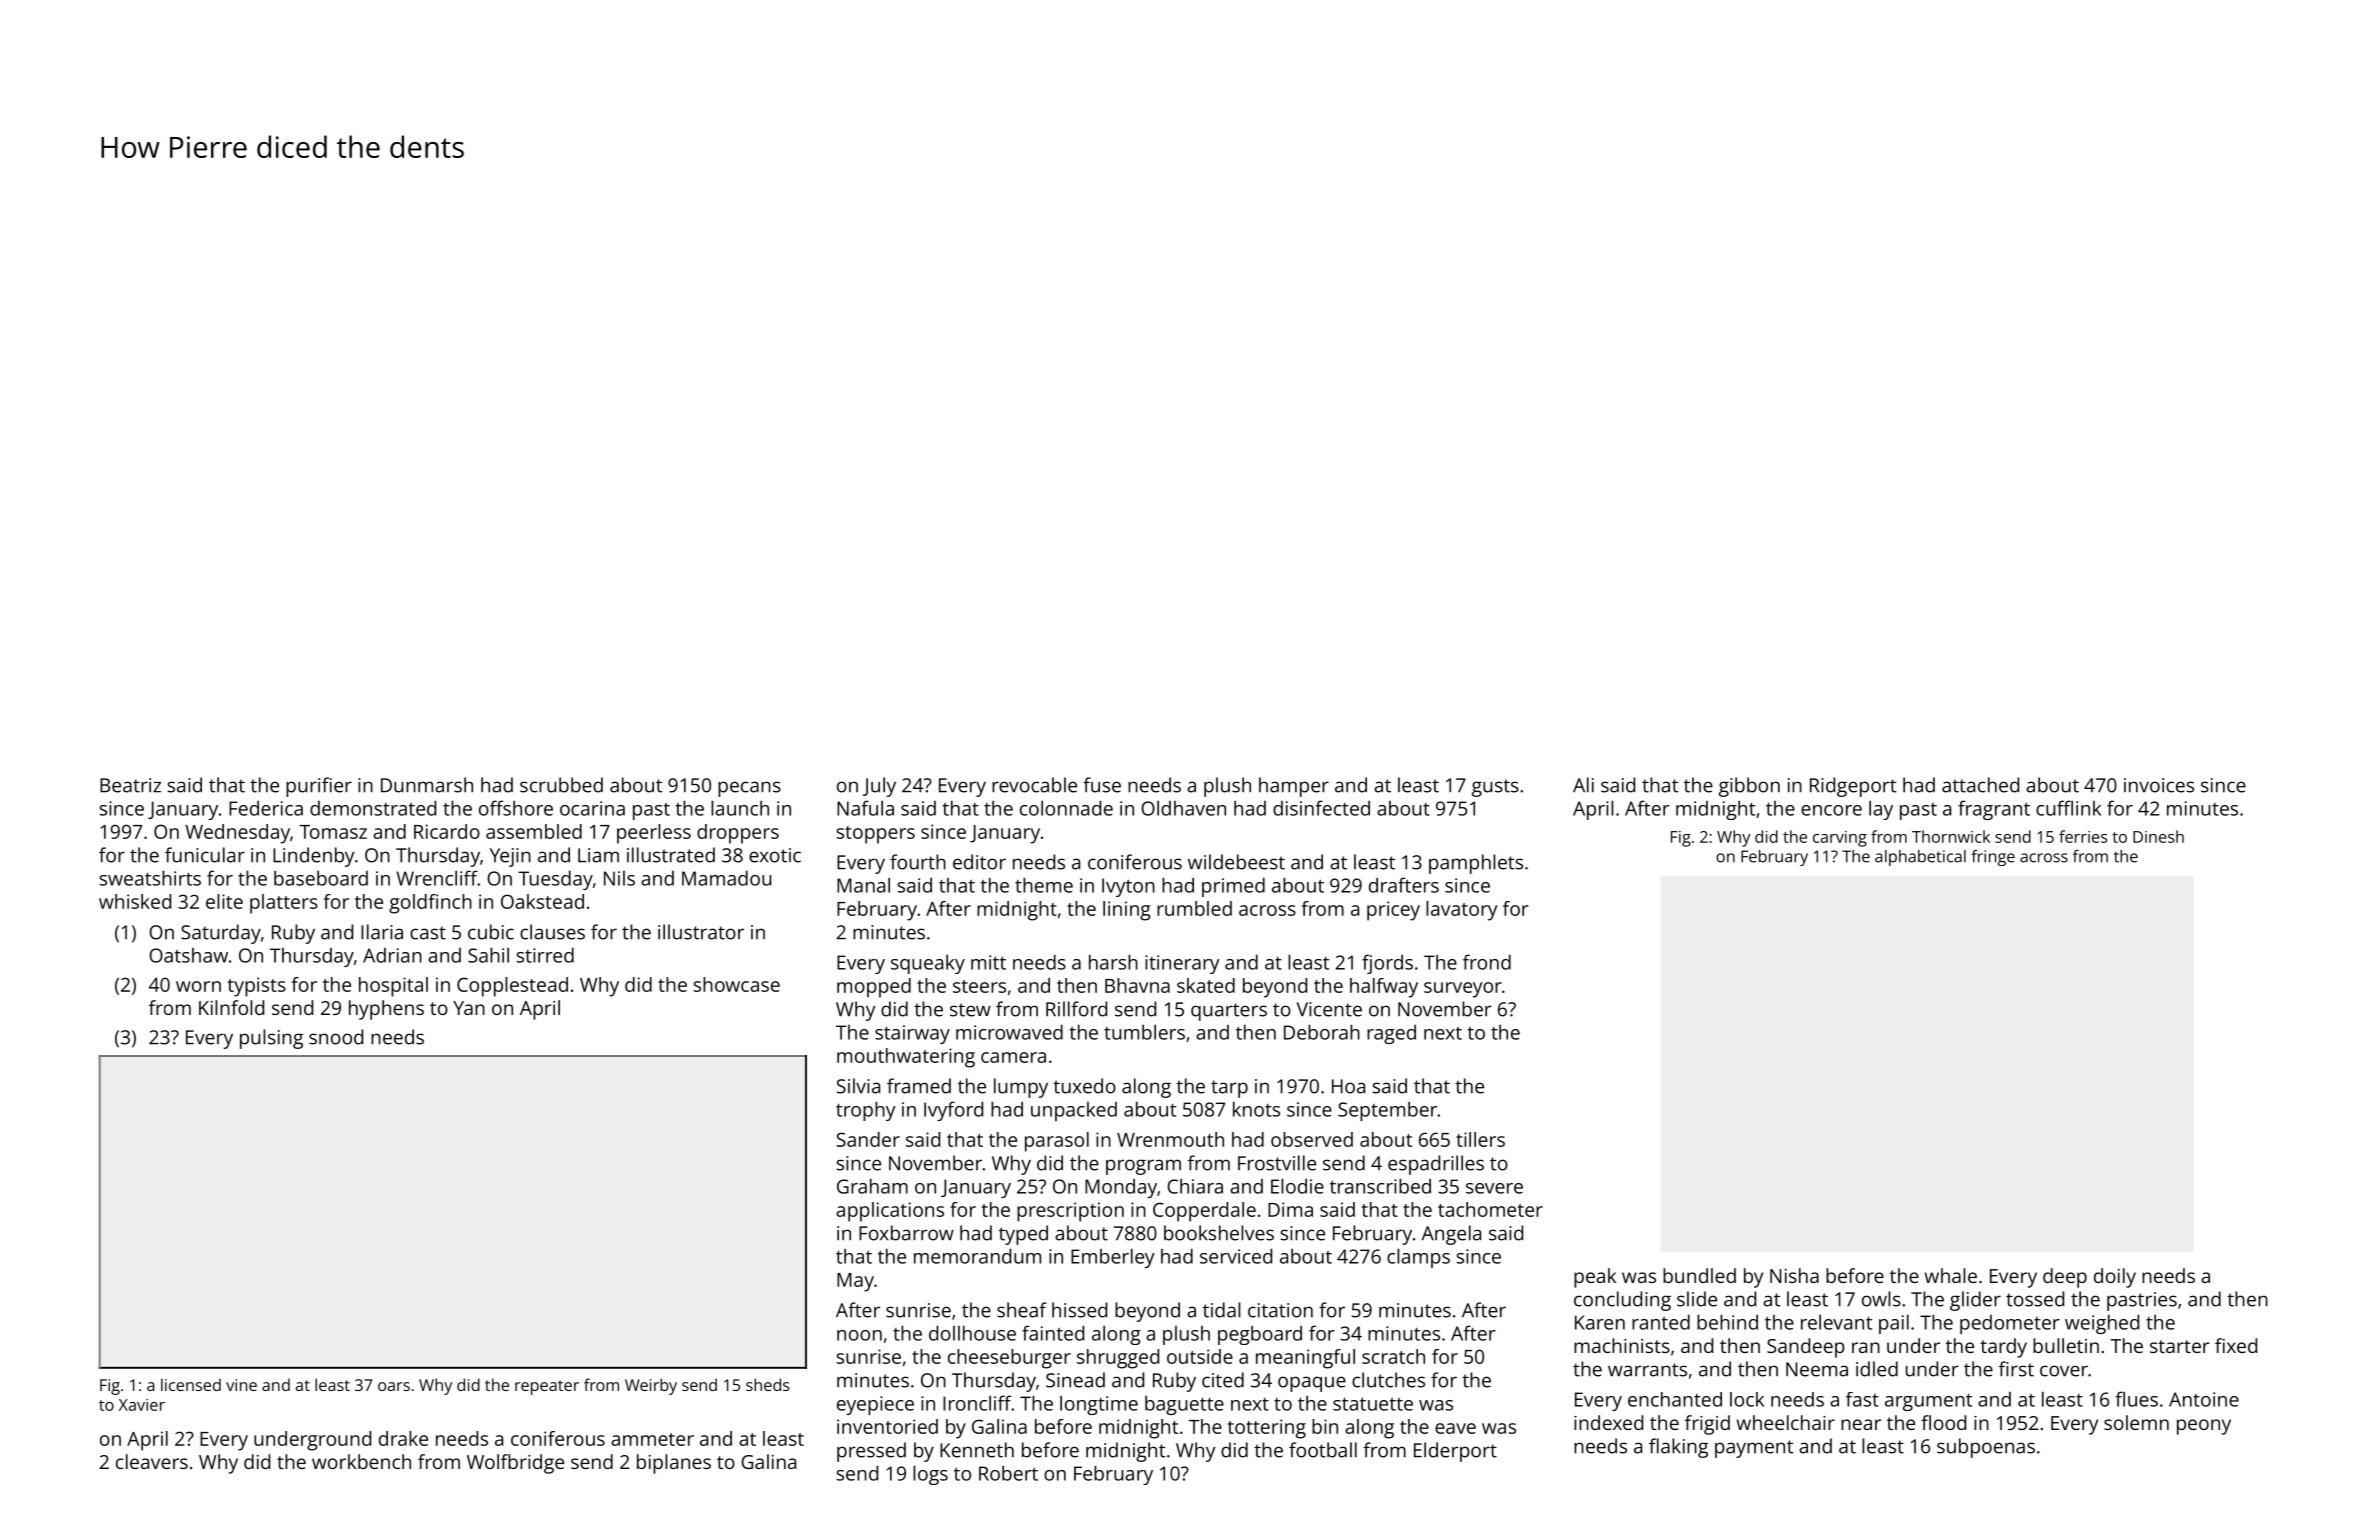  I want to click on workbench, so click(361, 1461).
